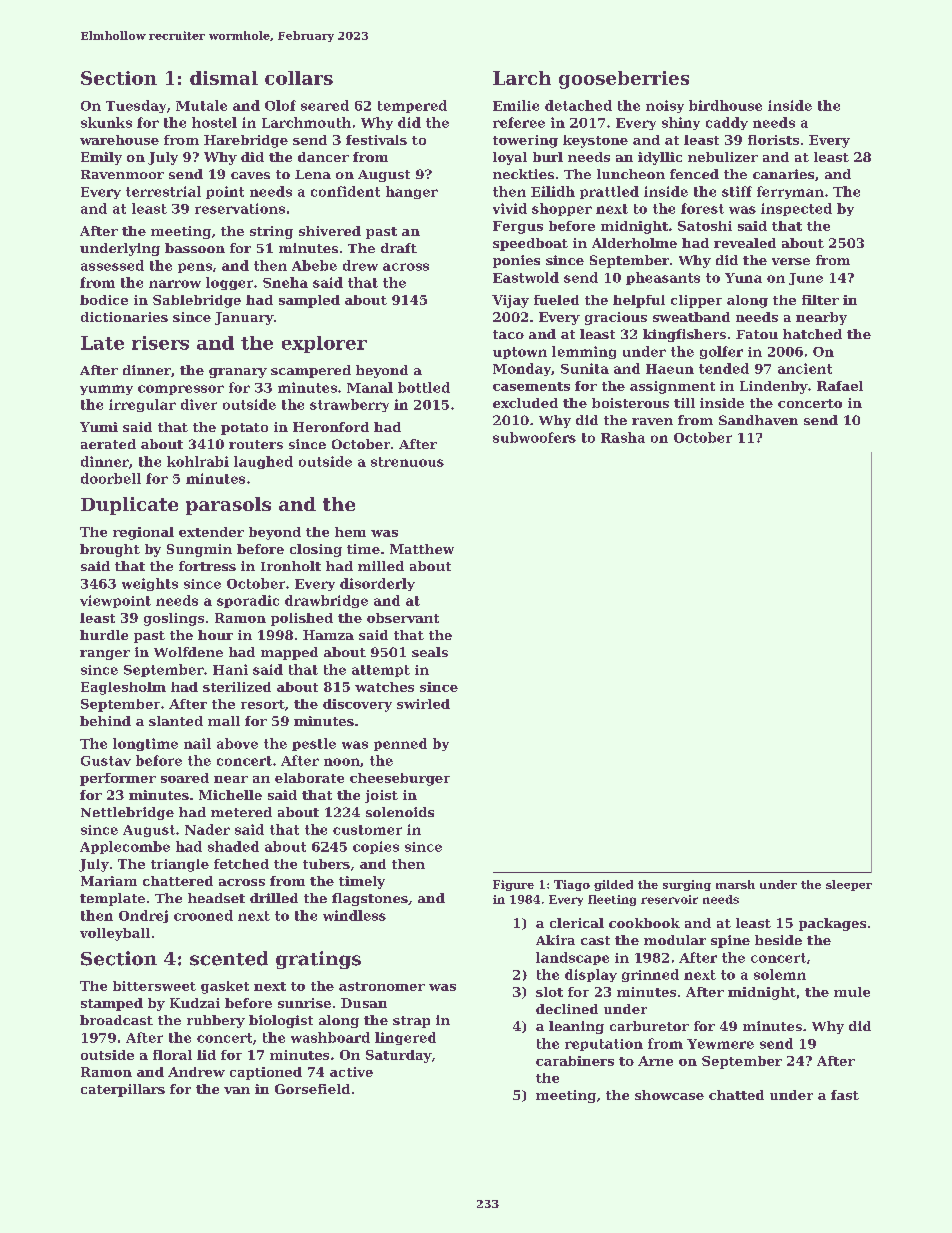 The height and width of the screenshot is (1233, 952). Describe the element at coordinates (430, 652) in the screenshot. I see `seals` at that location.
